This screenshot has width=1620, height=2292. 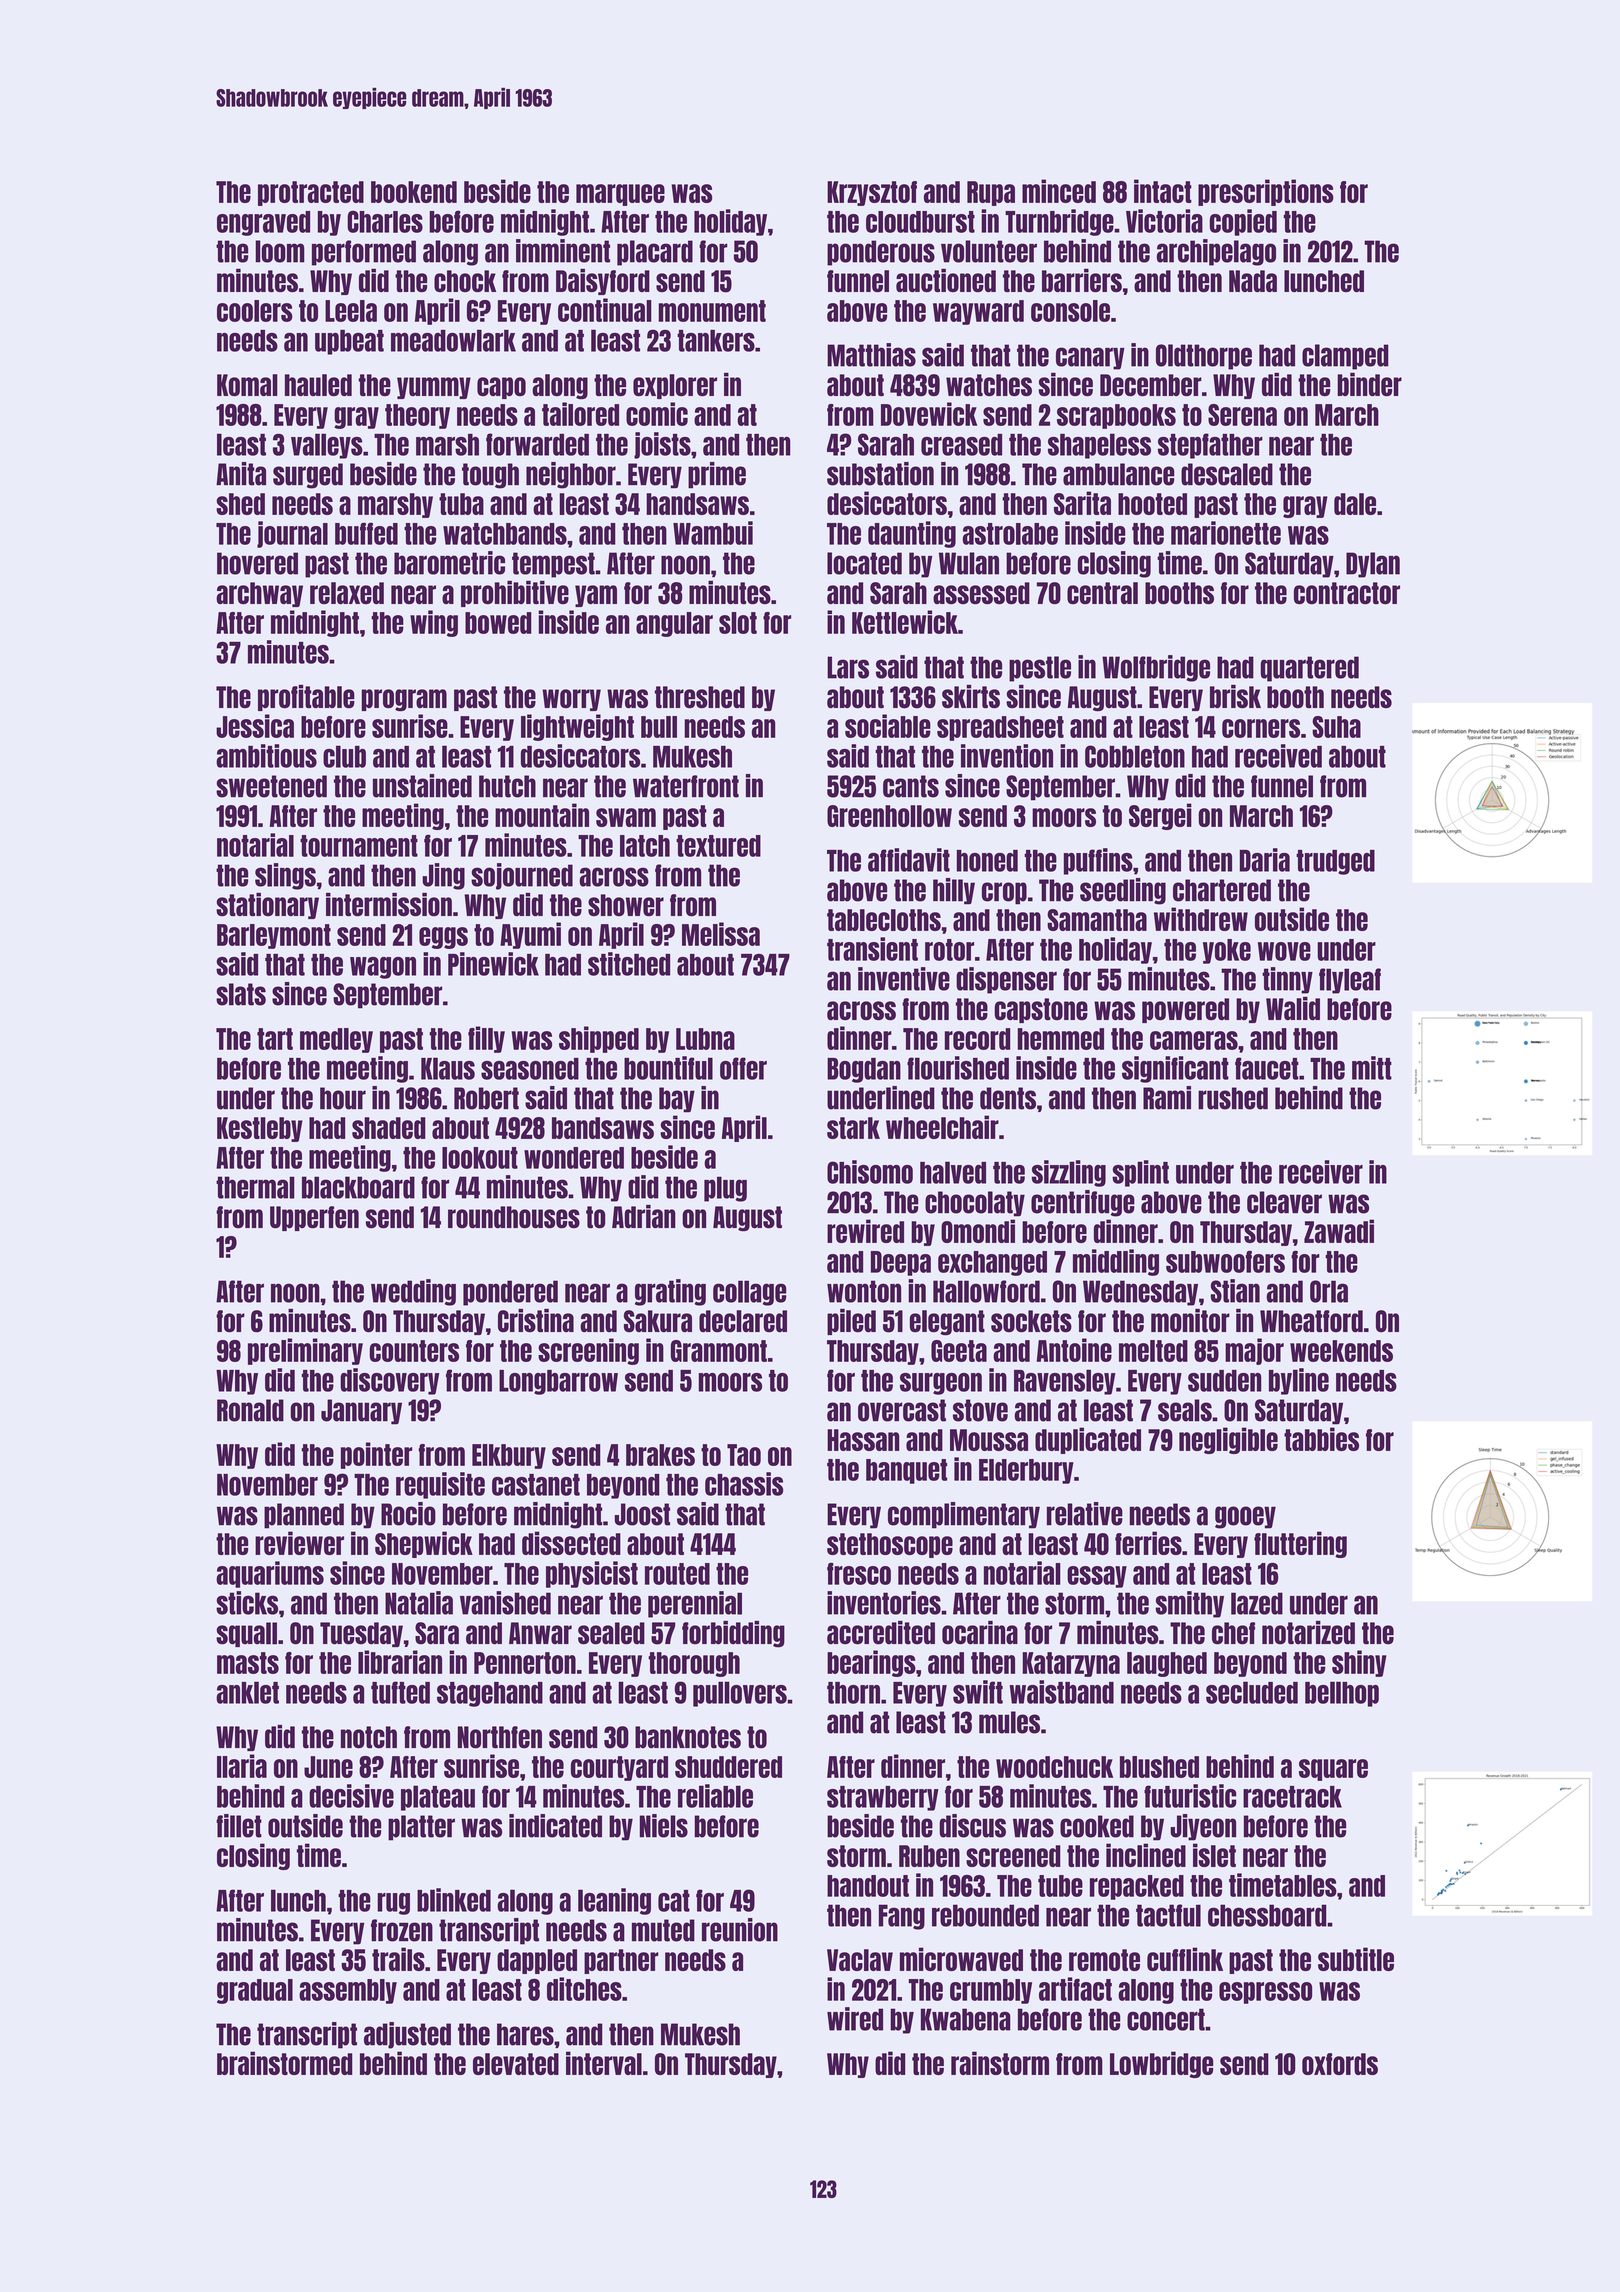 What do you see at coordinates (909, 860) in the screenshot?
I see `affidavit` at bounding box center [909, 860].
